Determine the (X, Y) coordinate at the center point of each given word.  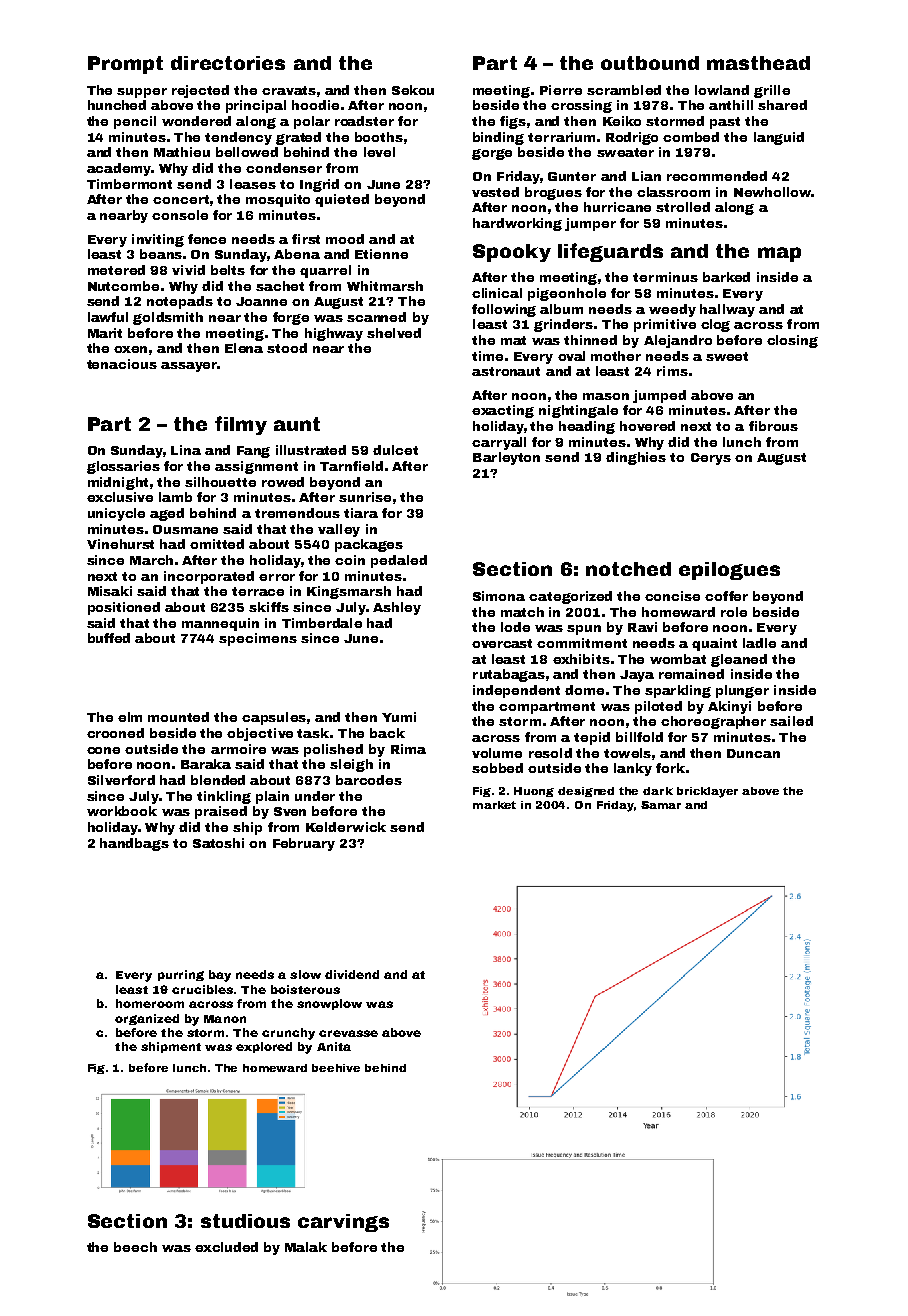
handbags (134, 844)
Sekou (413, 90)
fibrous (773, 426)
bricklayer (707, 792)
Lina (186, 450)
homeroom (150, 1003)
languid (779, 138)
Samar (661, 805)
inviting (158, 240)
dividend (352, 974)
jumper (590, 224)
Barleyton (506, 458)
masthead (758, 63)
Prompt (125, 65)
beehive (336, 1068)
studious (245, 1221)
